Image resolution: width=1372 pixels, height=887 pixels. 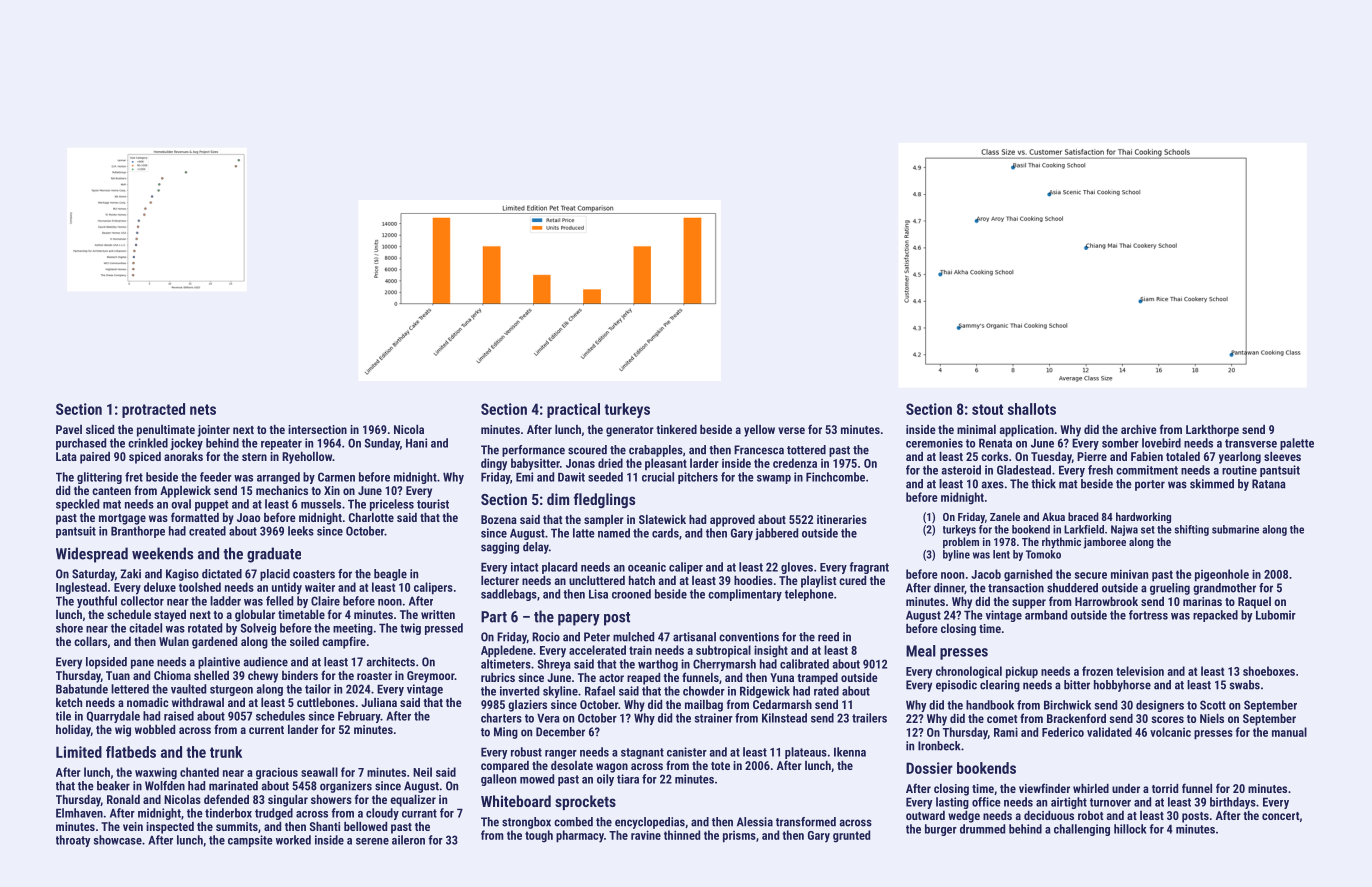 What do you see at coordinates (784, 718) in the screenshot?
I see `Kilnstead` at bounding box center [784, 718].
